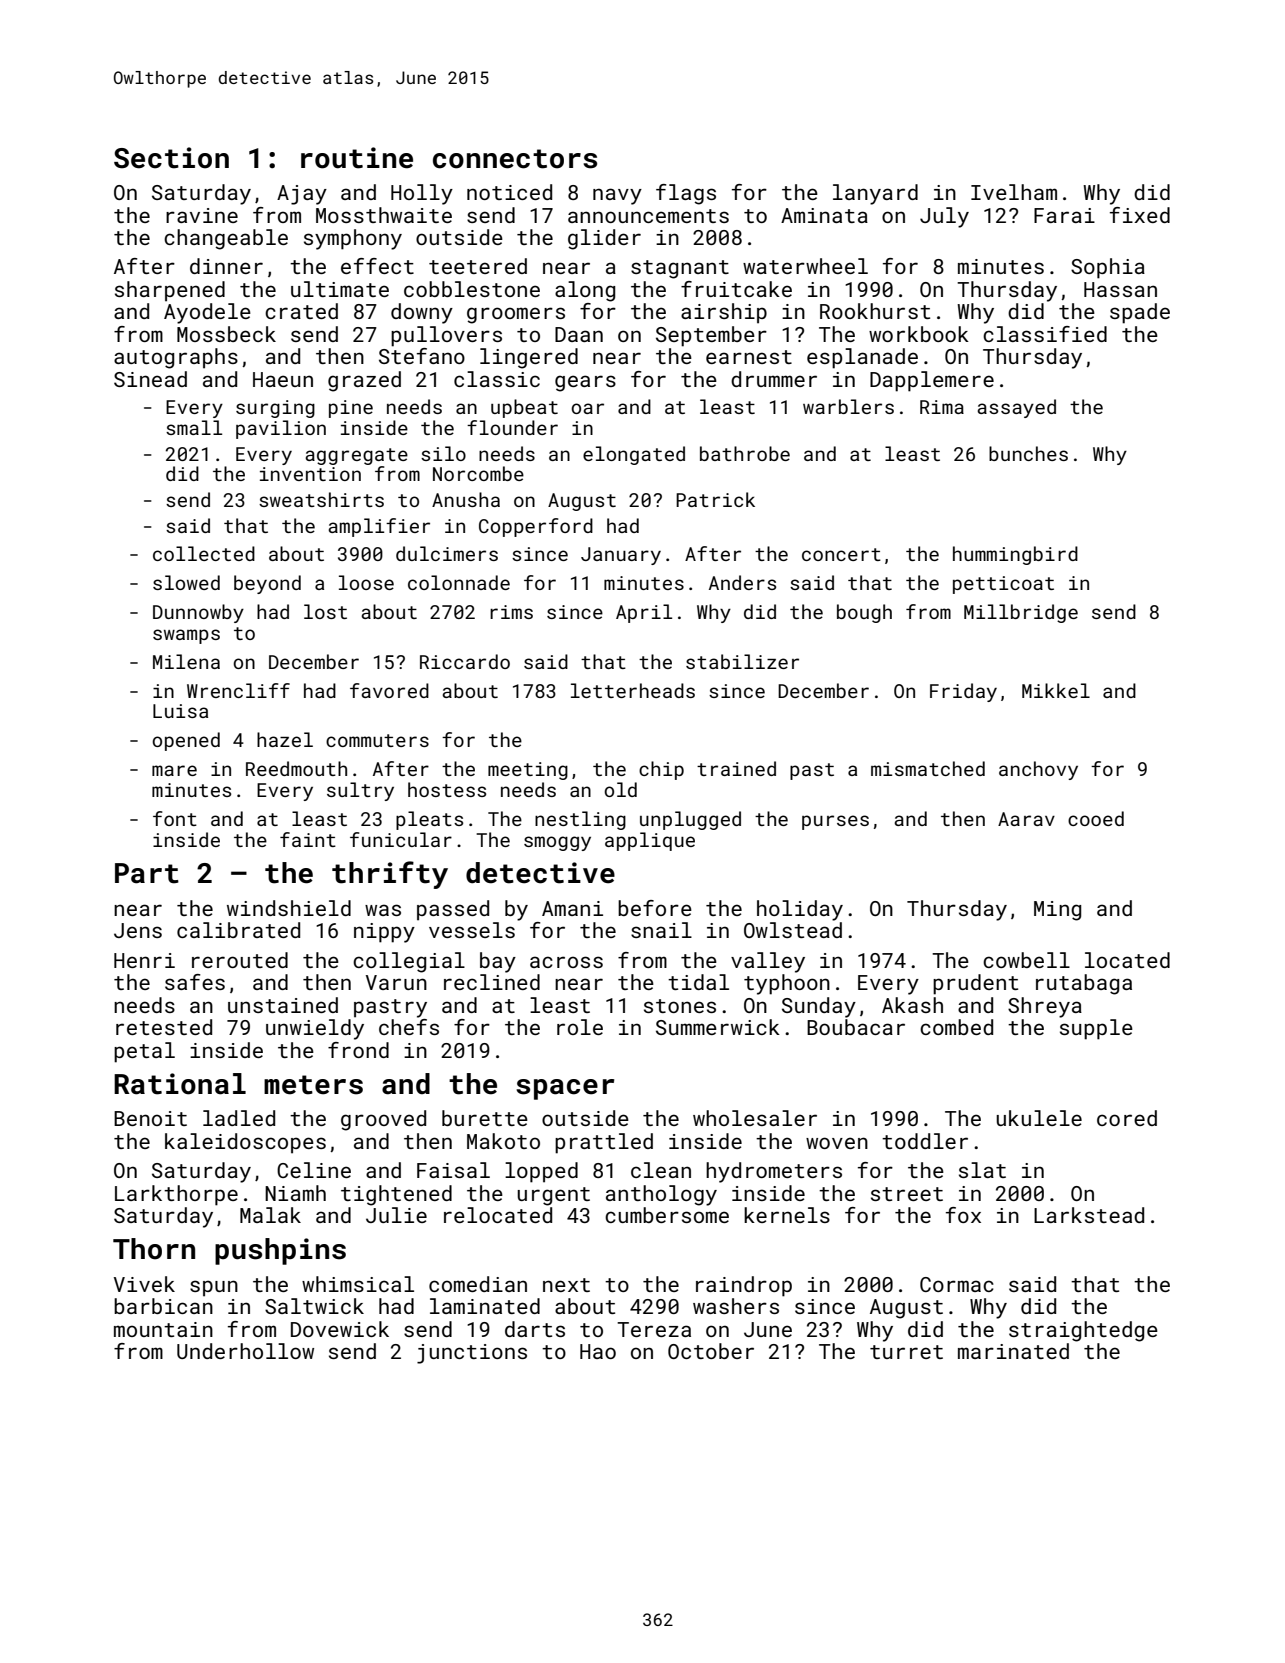 The width and height of the screenshot is (1285, 1663). Describe the element at coordinates (154, 1249) in the screenshot. I see `Thorn` at that location.
